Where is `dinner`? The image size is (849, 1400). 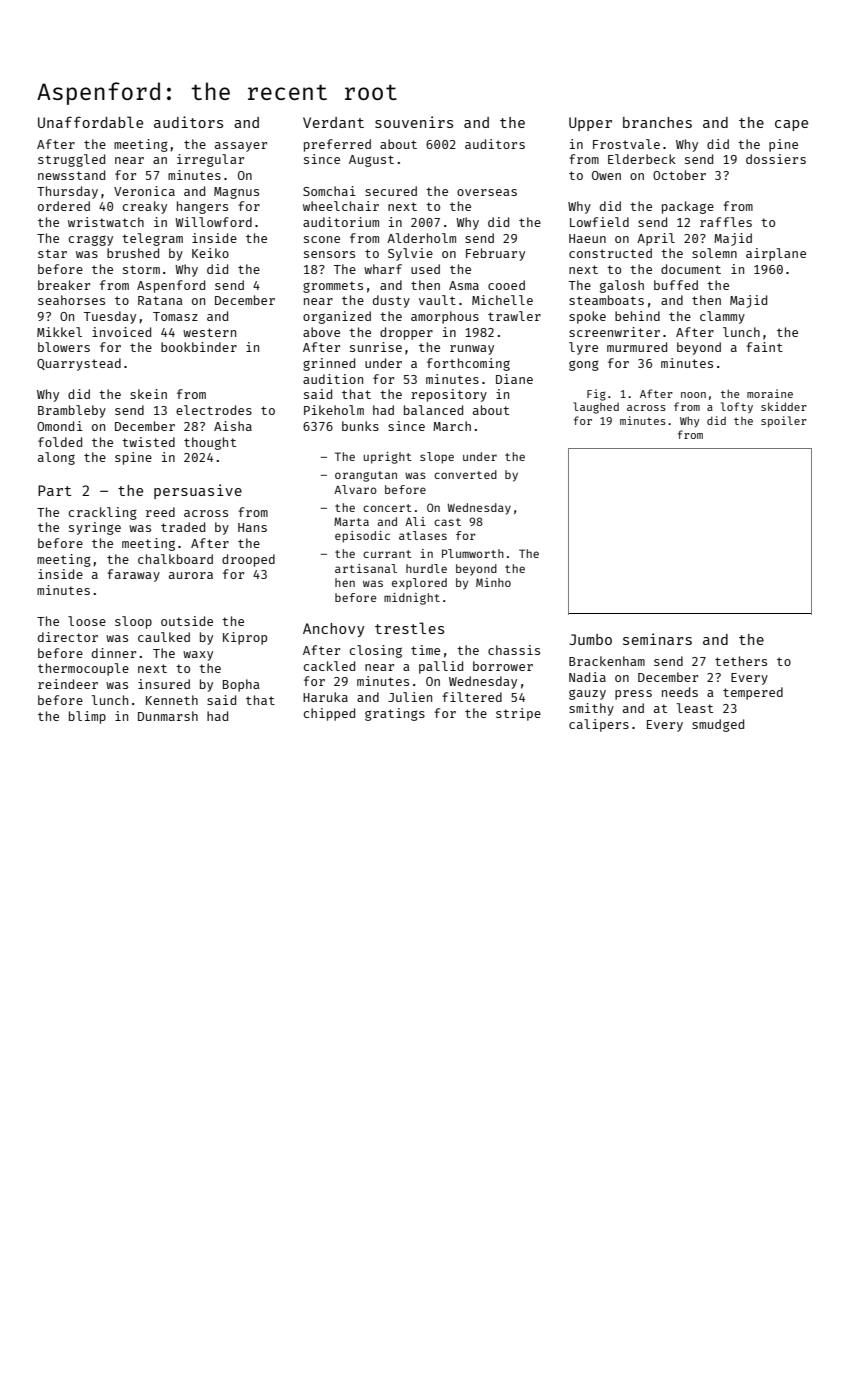
dinner is located at coordinates (114, 653).
